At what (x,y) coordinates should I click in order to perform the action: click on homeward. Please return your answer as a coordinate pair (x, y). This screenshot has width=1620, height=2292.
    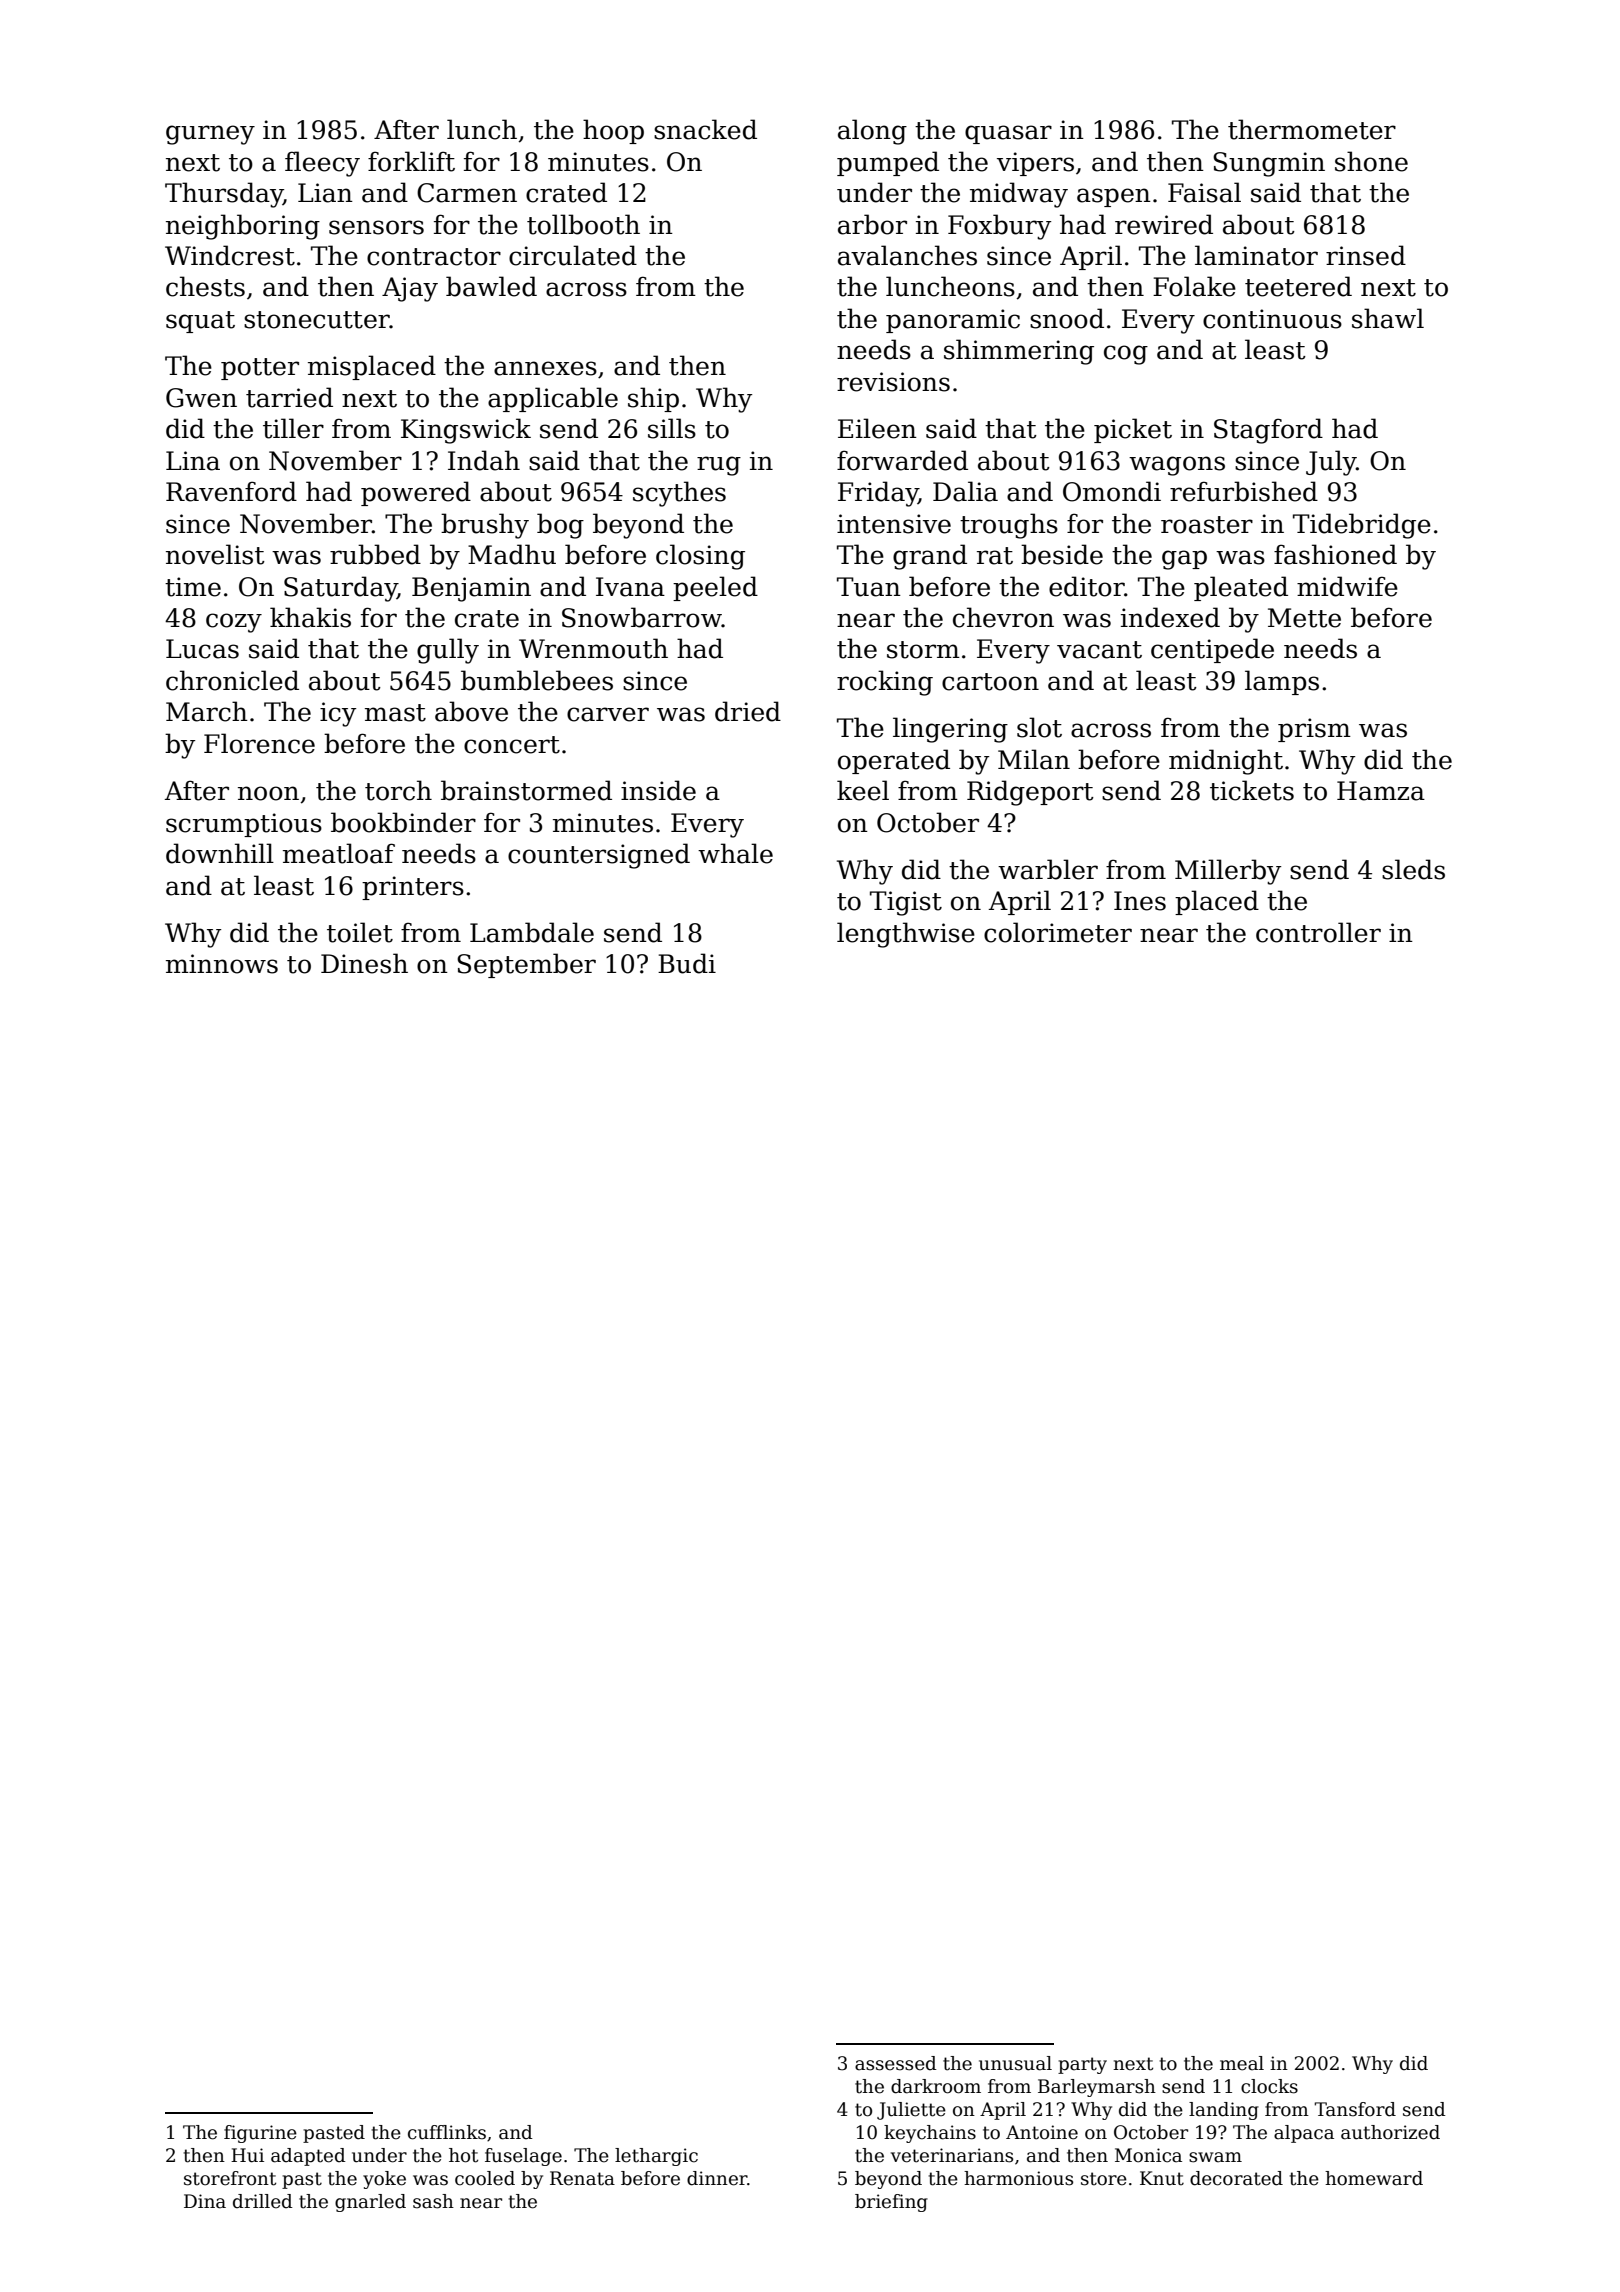
    Looking at the image, I should click on (1374, 2178).
